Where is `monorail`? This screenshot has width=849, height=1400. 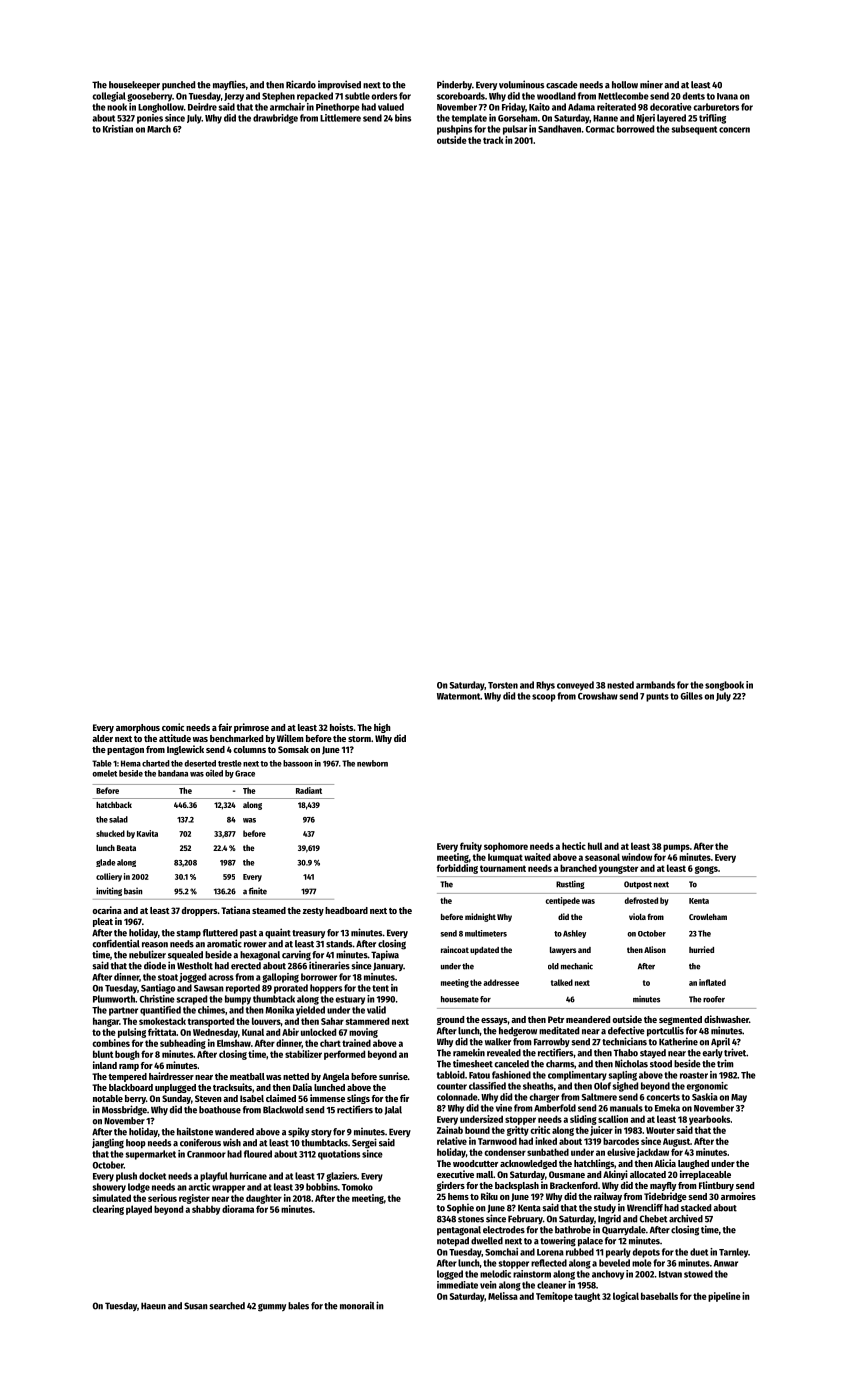 monorail is located at coordinates (357, 1305).
